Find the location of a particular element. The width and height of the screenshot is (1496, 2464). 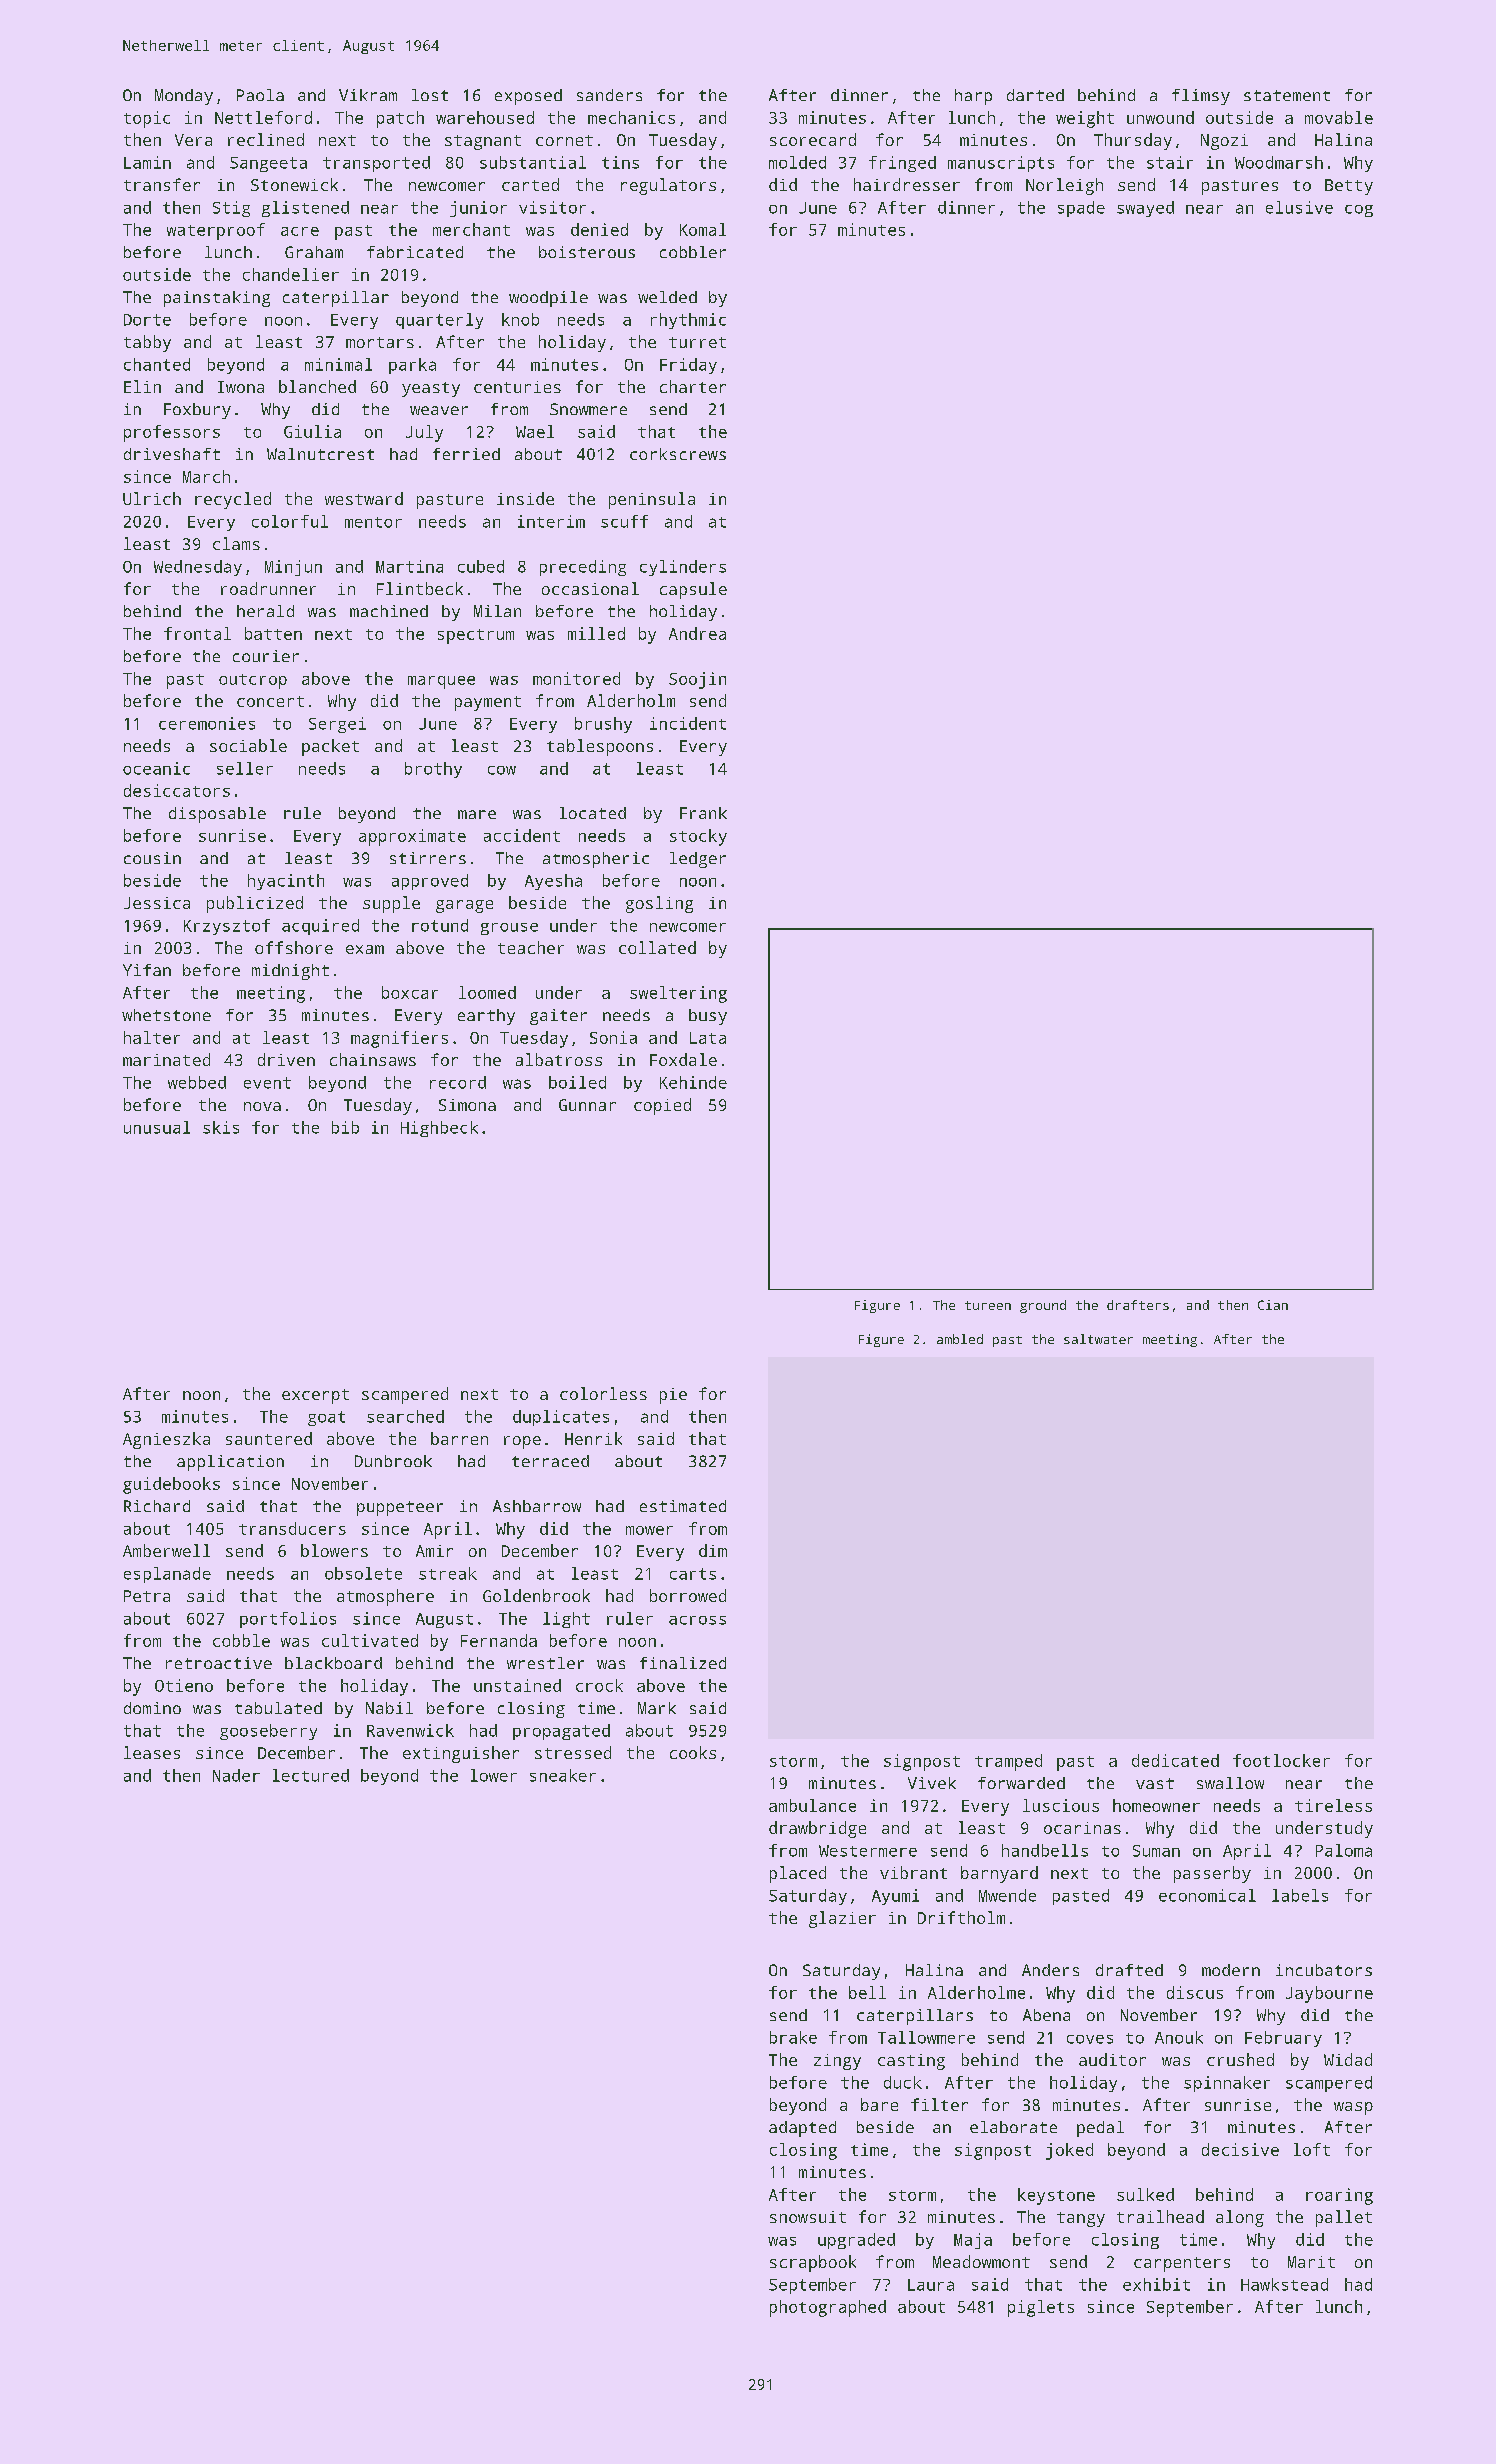

busy is located at coordinates (708, 1017).
